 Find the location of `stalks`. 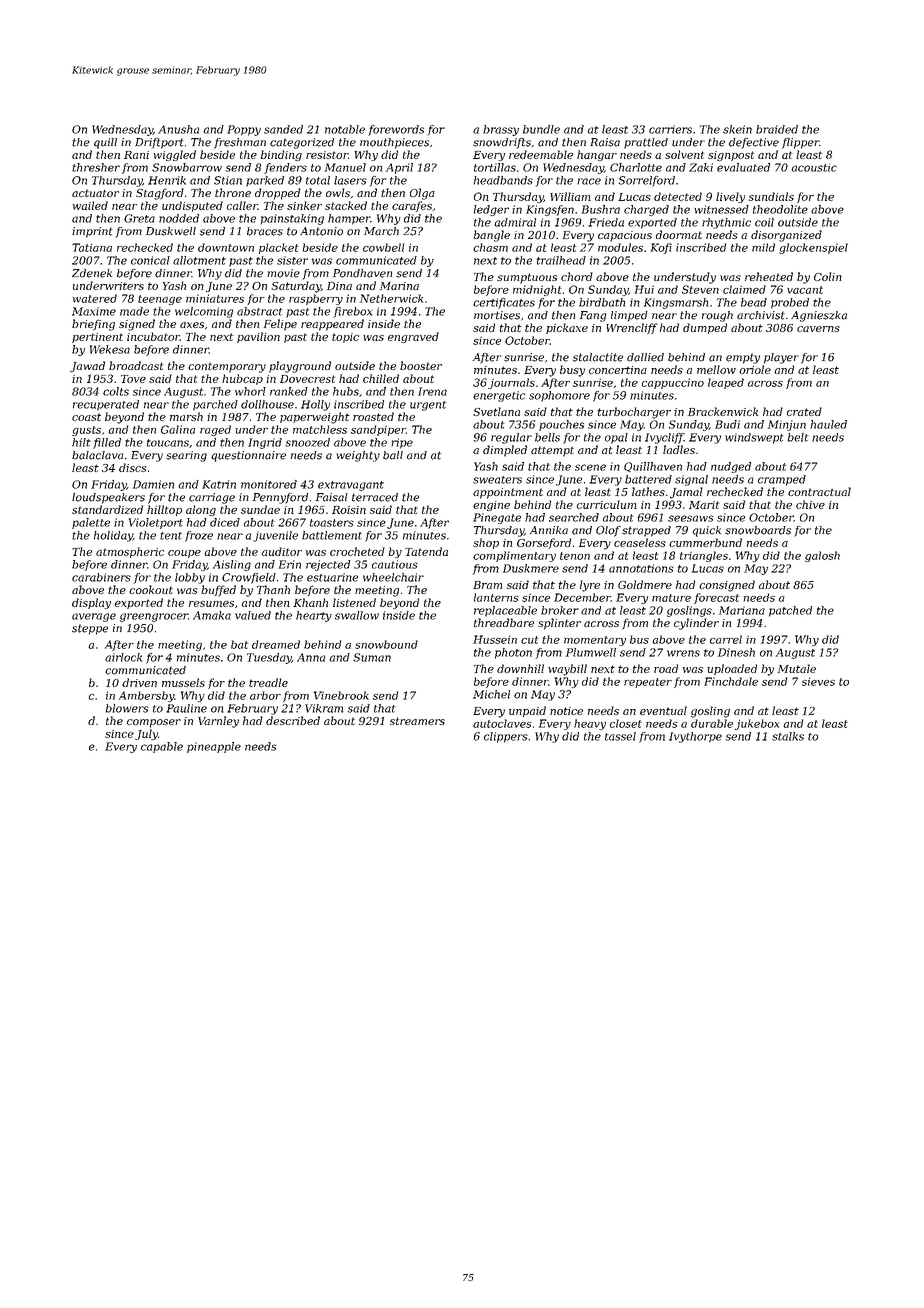

stalks is located at coordinates (788, 736).
